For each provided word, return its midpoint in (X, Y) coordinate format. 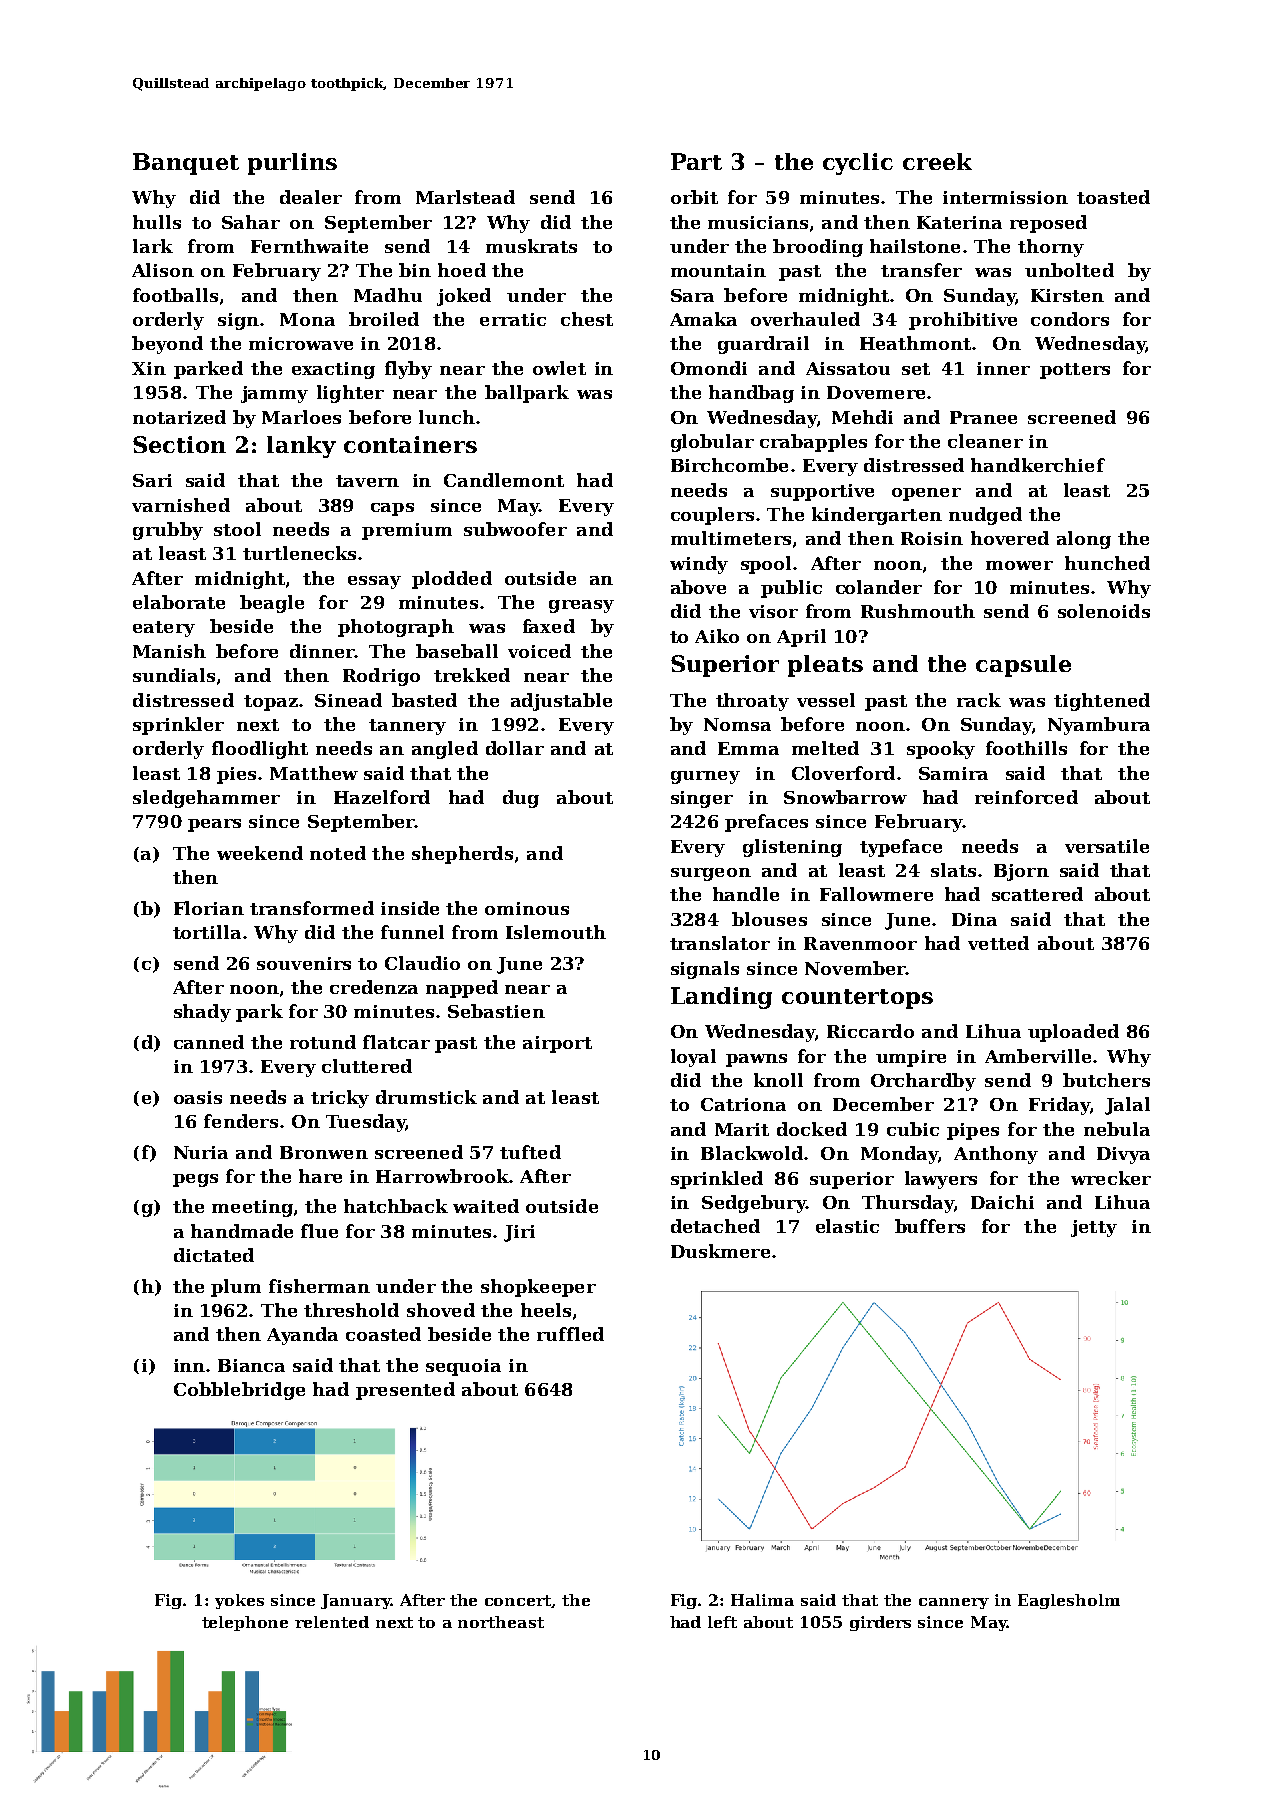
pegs (195, 1180)
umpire (911, 1058)
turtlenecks (299, 553)
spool (766, 565)
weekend (260, 853)
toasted (1113, 197)
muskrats (531, 246)
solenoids (1104, 611)
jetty (1094, 1228)
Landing (721, 998)
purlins (292, 164)
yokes (239, 1601)
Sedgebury (754, 1204)
